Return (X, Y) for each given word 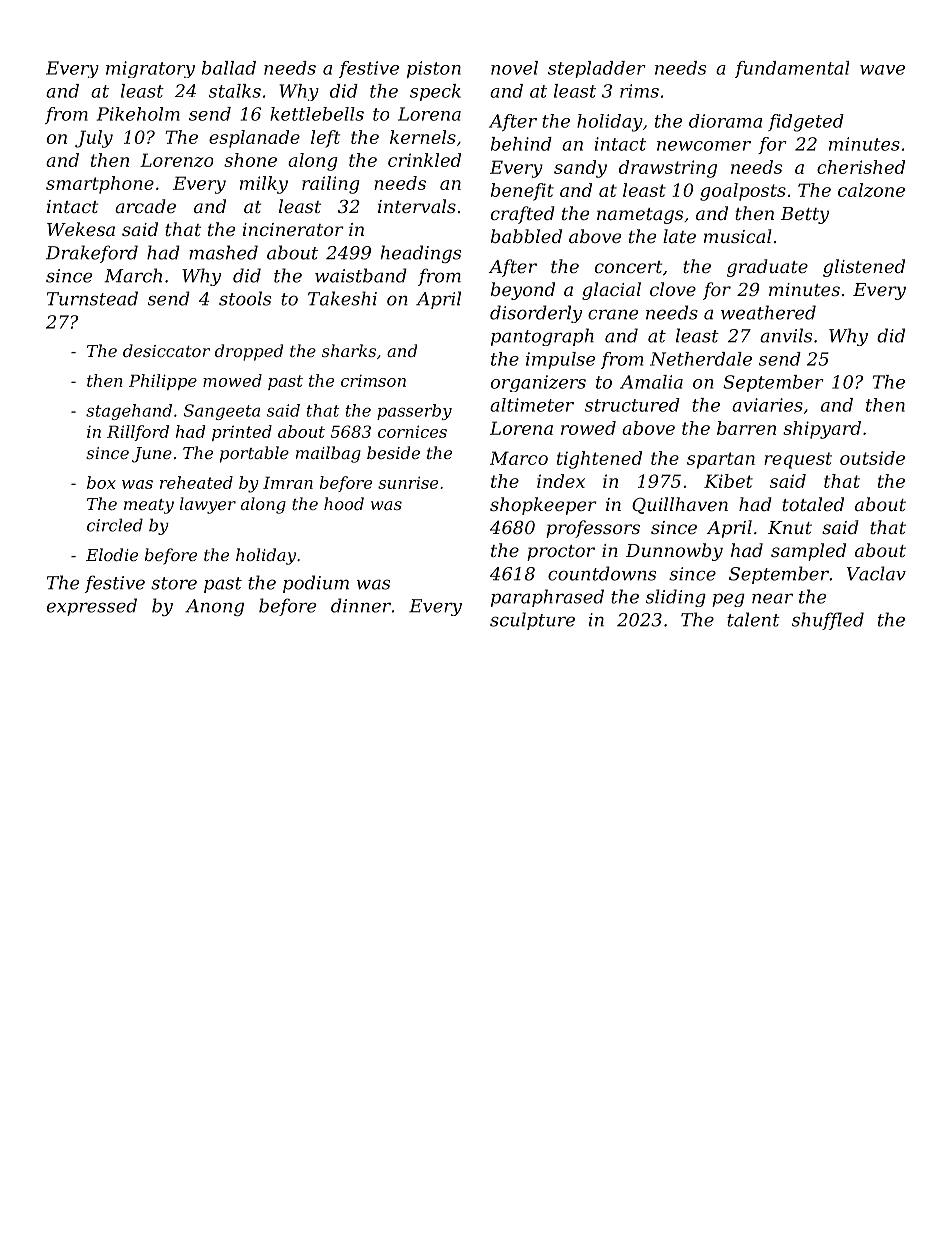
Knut (790, 527)
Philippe (163, 382)
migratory (150, 69)
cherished (861, 167)
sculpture (532, 621)
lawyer (208, 505)
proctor (561, 553)
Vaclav (876, 573)
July (94, 139)
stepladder (597, 69)
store (174, 583)
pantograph (542, 337)
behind (521, 144)
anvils (786, 335)
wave (882, 70)
